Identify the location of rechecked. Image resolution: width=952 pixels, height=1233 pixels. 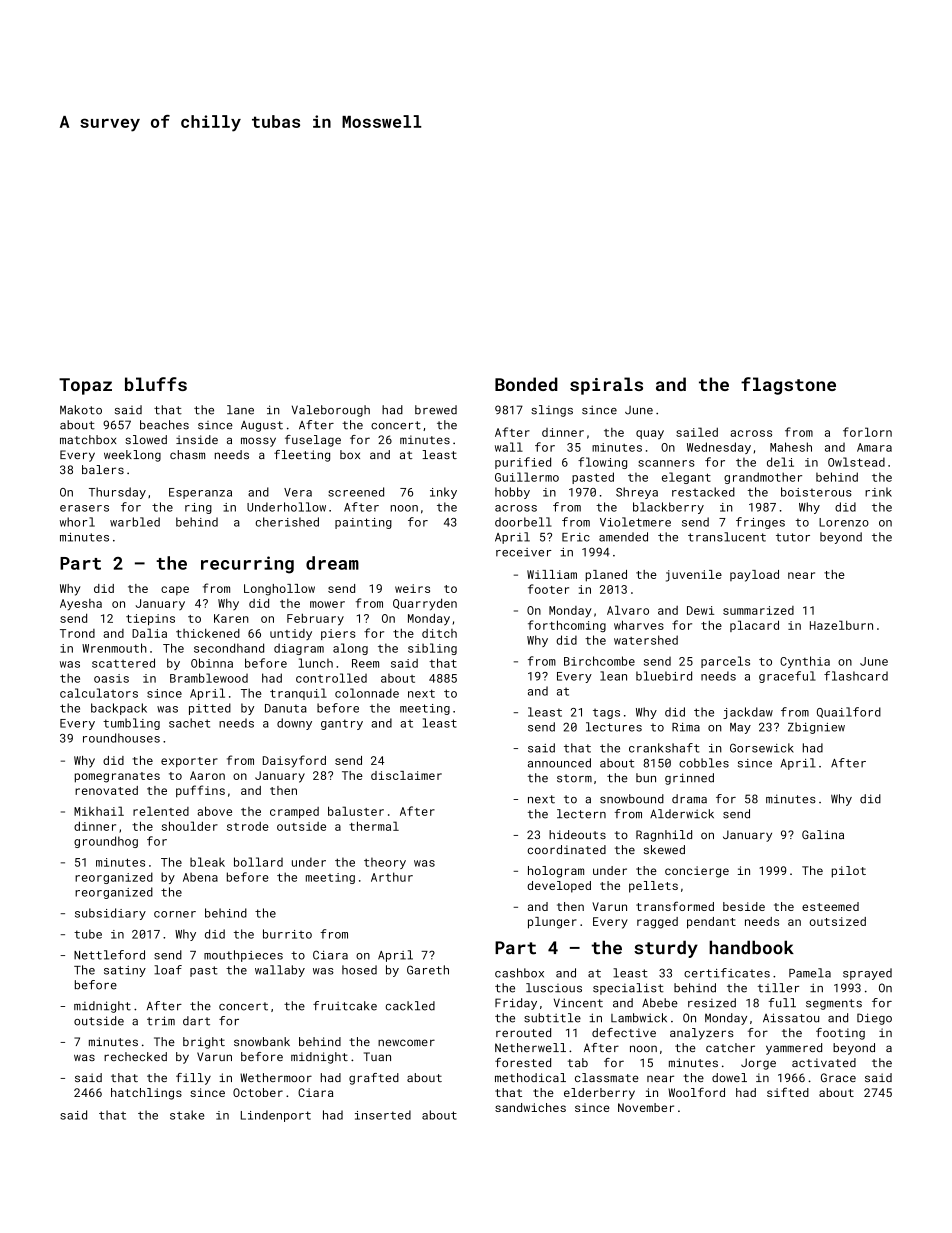
(135, 1056).
